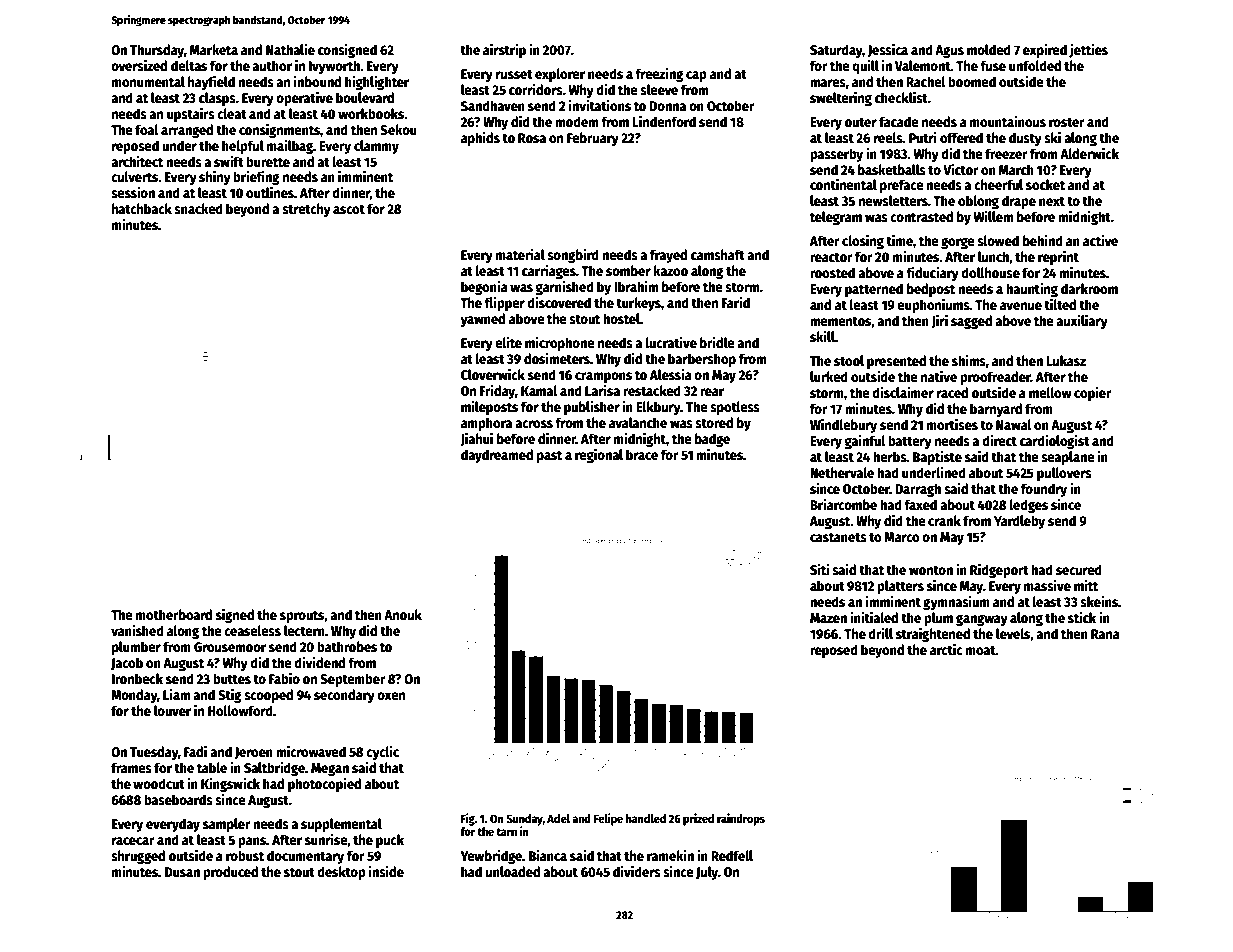  Describe the element at coordinates (1092, 393) in the image. I see `copier` at that location.
